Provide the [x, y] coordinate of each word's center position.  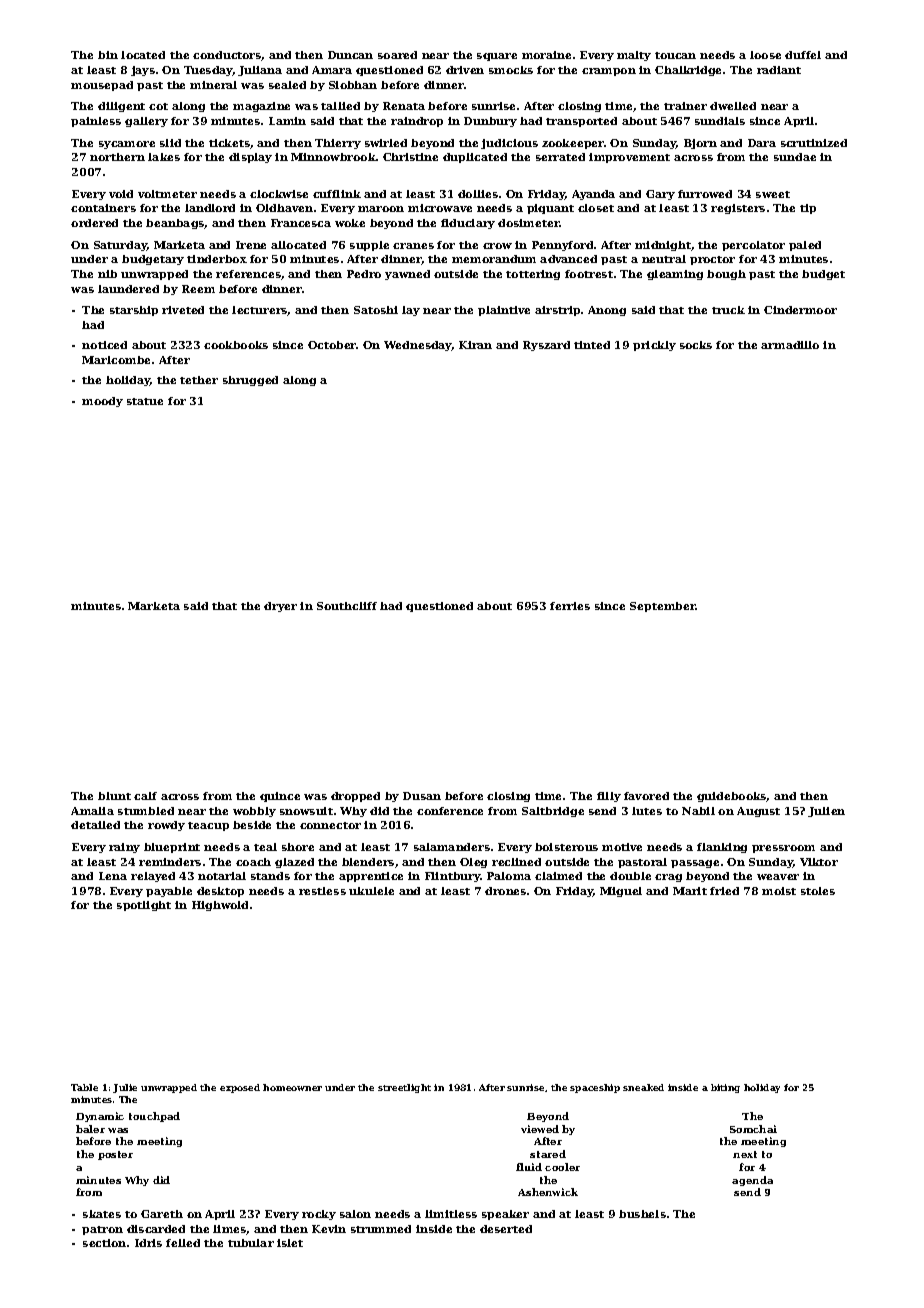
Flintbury [452, 877]
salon [355, 1214]
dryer [280, 607]
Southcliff [347, 606]
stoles [818, 891]
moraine [546, 55]
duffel [803, 55]
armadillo [790, 345]
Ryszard [546, 346]
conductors [227, 56]
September [663, 607]
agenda [752, 1181]
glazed [294, 863]
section [104, 1243]
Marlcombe [116, 360]
